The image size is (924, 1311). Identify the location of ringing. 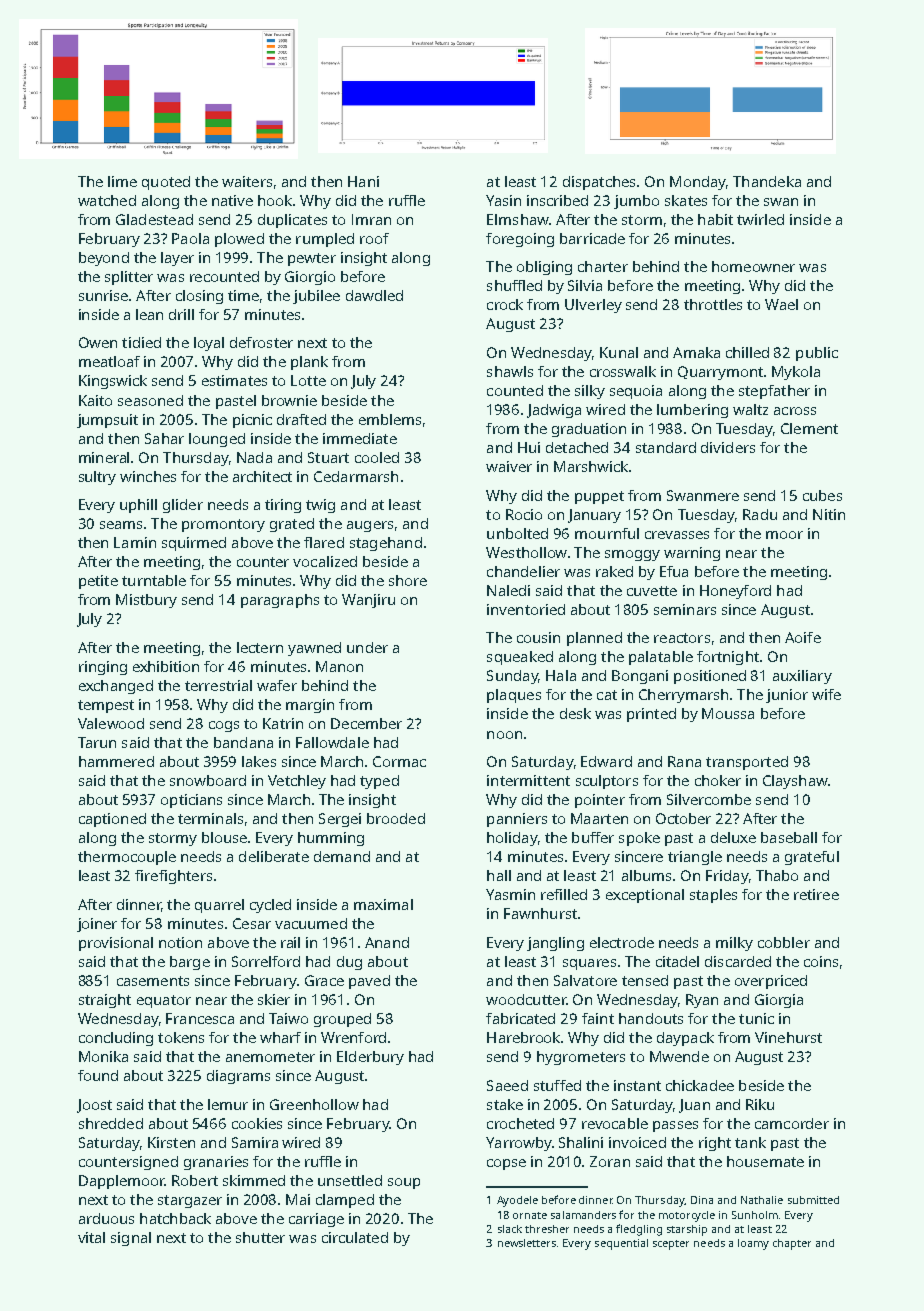
(103, 668).
